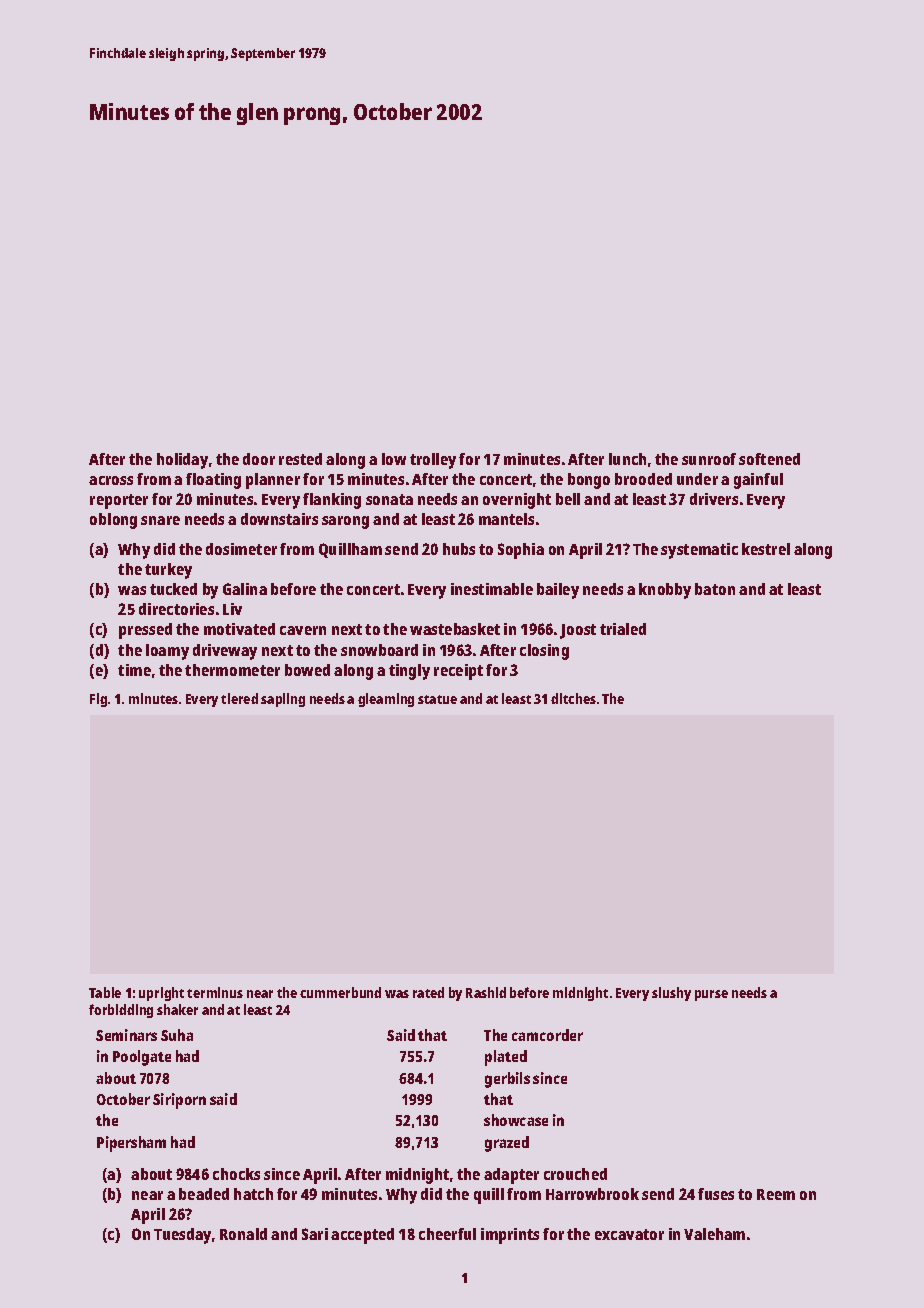 The width and height of the screenshot is (924, 1308). What do you see at coordinates (182, 461) in the screenshot?
I see `holiday` at bounding box center [182, 461].
